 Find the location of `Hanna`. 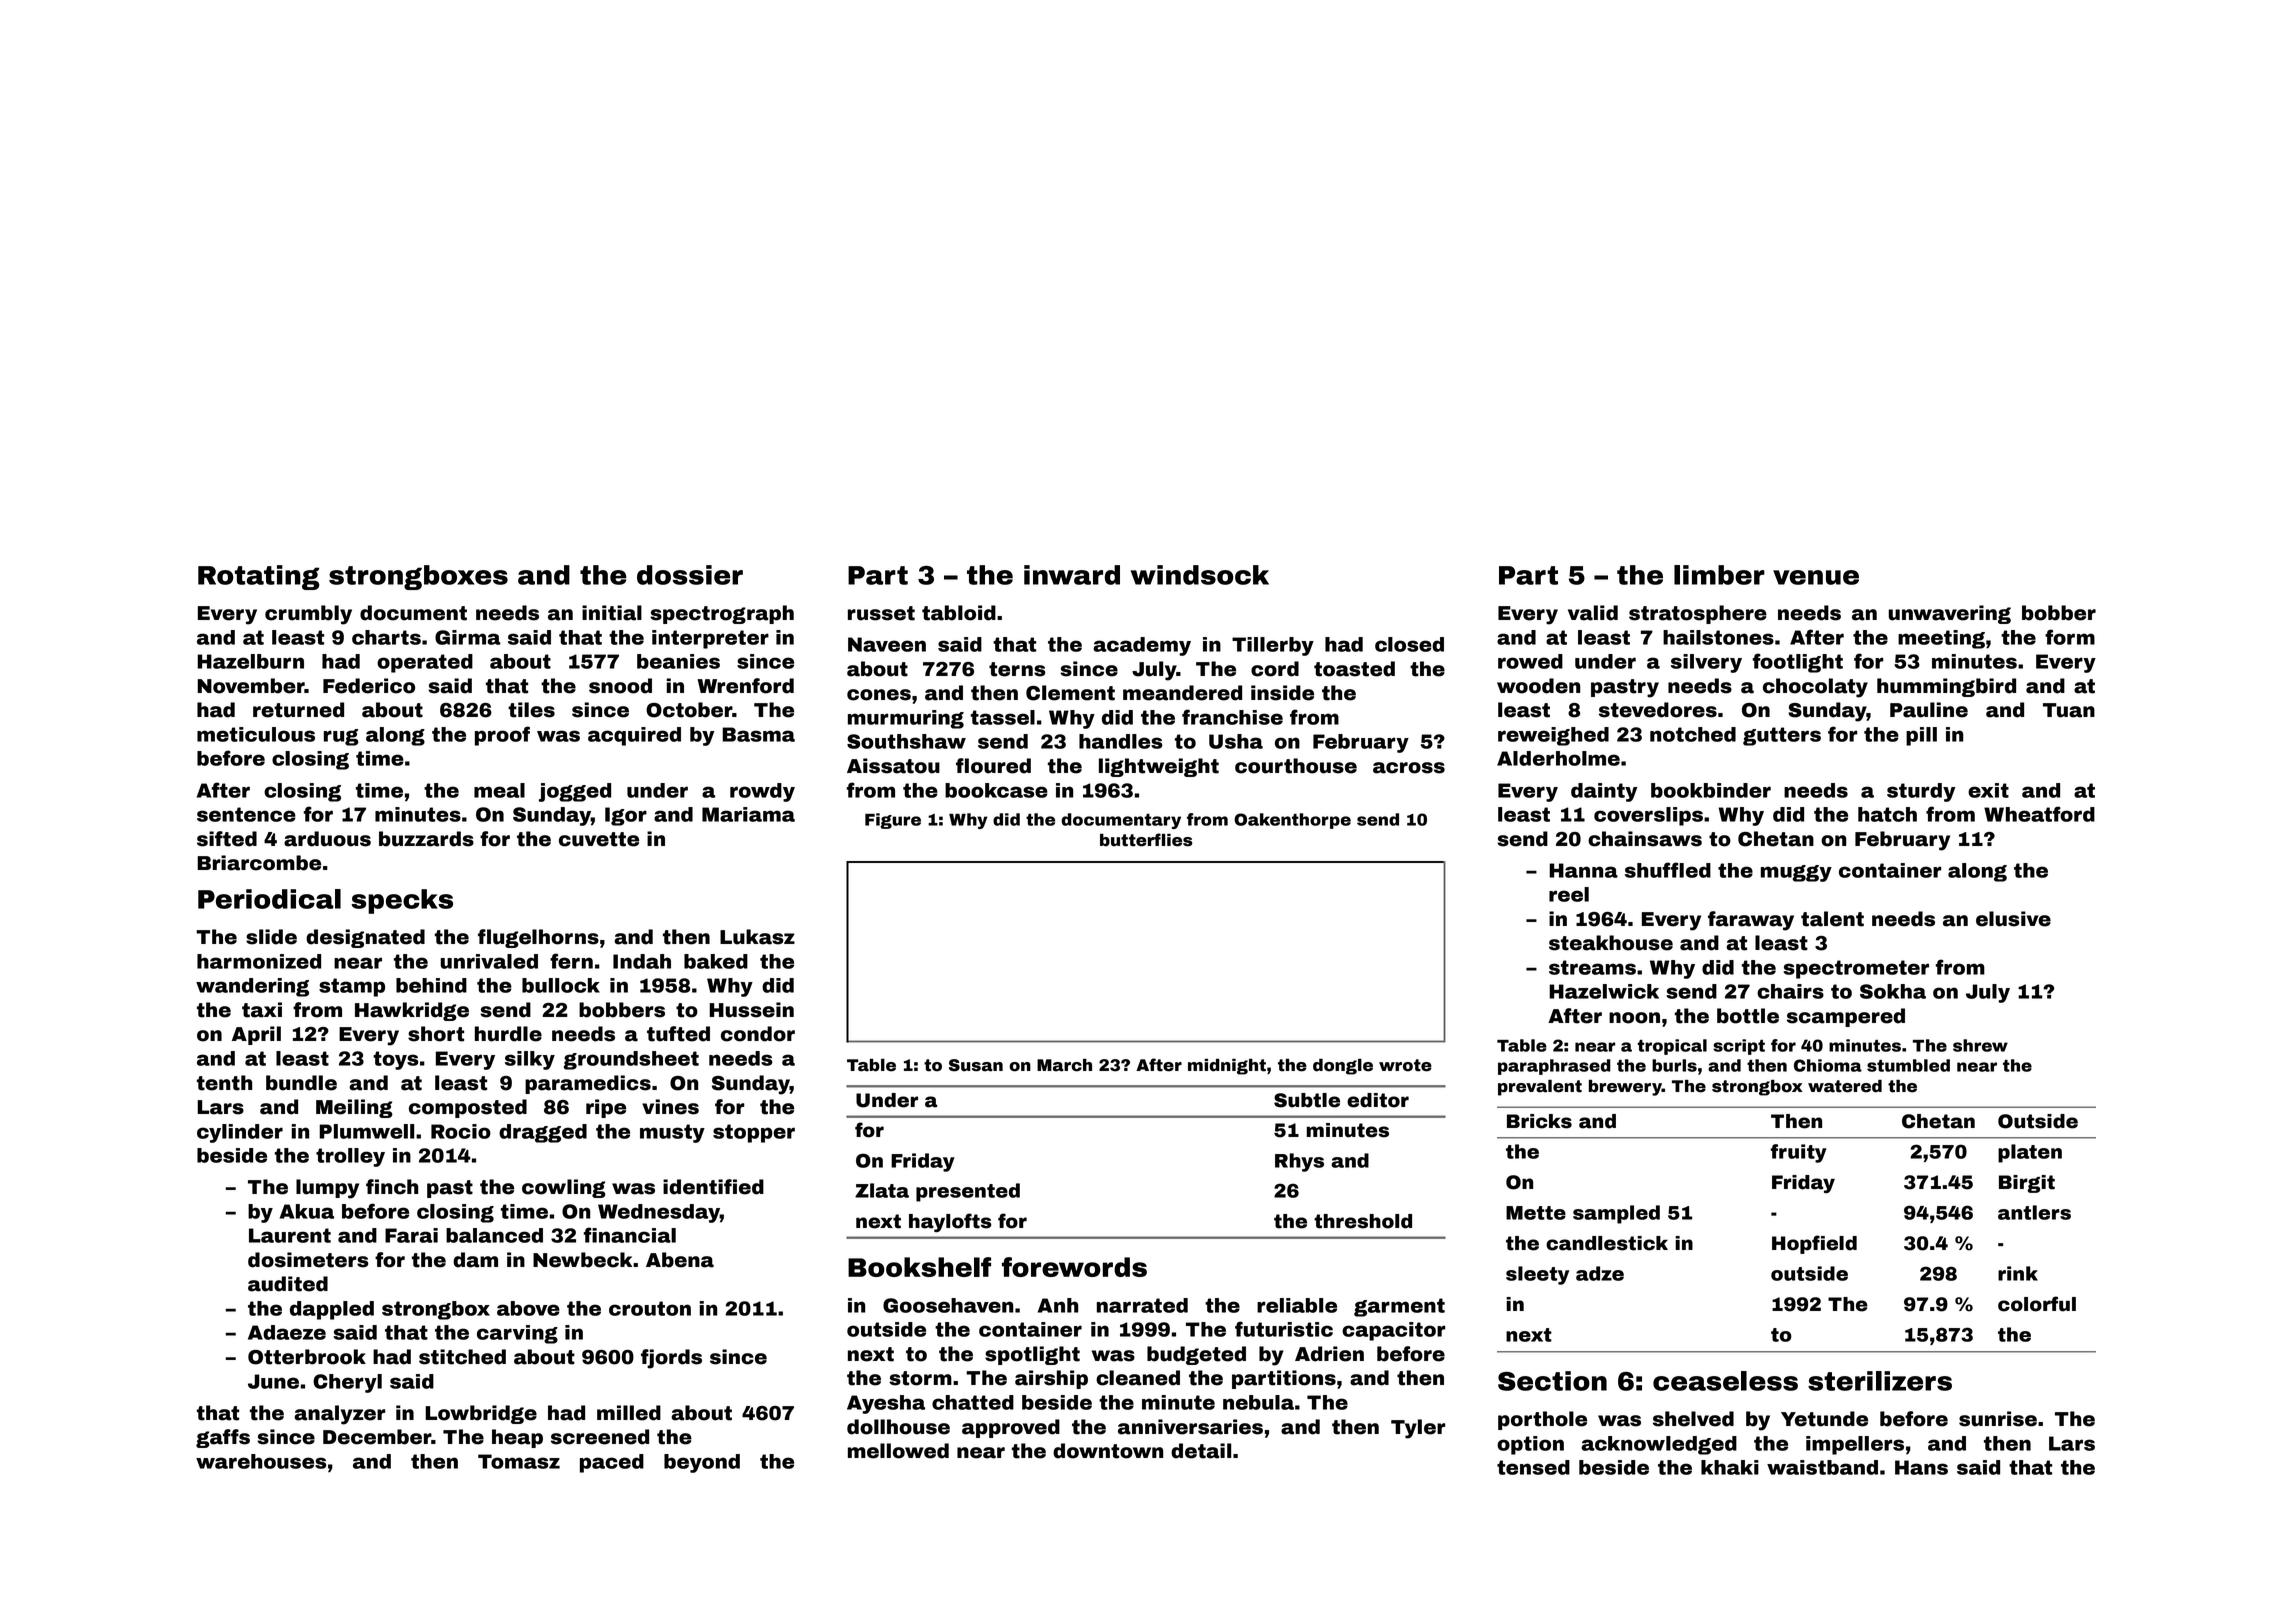

Hanna is located at coordinates (1583, 870).
